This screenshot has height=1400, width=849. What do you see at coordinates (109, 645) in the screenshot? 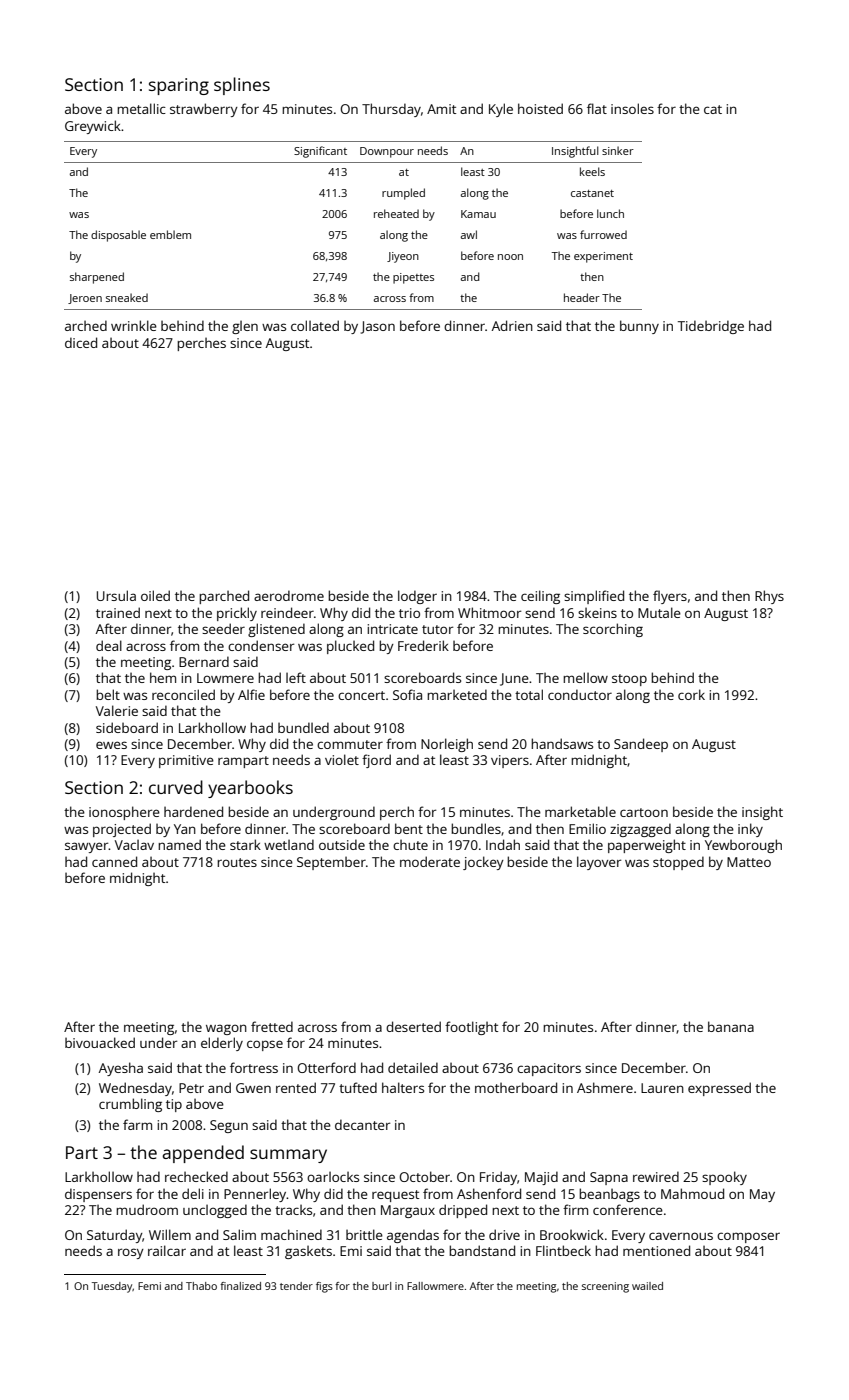
I see `deal` at bounding box center [109, 645].
